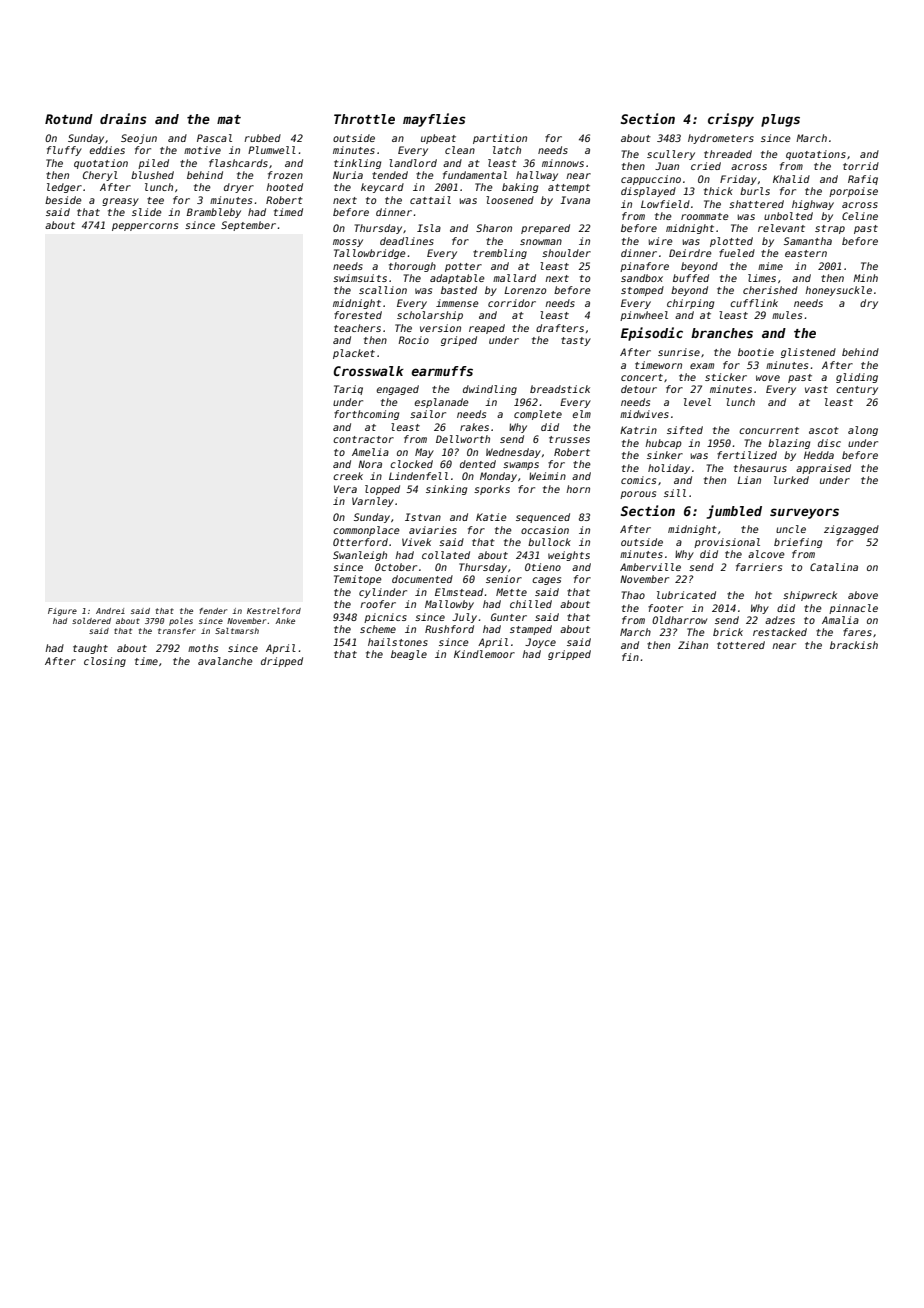 The width and height of the document is (924, 1308). Describe the element at coordinates (364, 119) in the document. I see `Throttle` at that location.
